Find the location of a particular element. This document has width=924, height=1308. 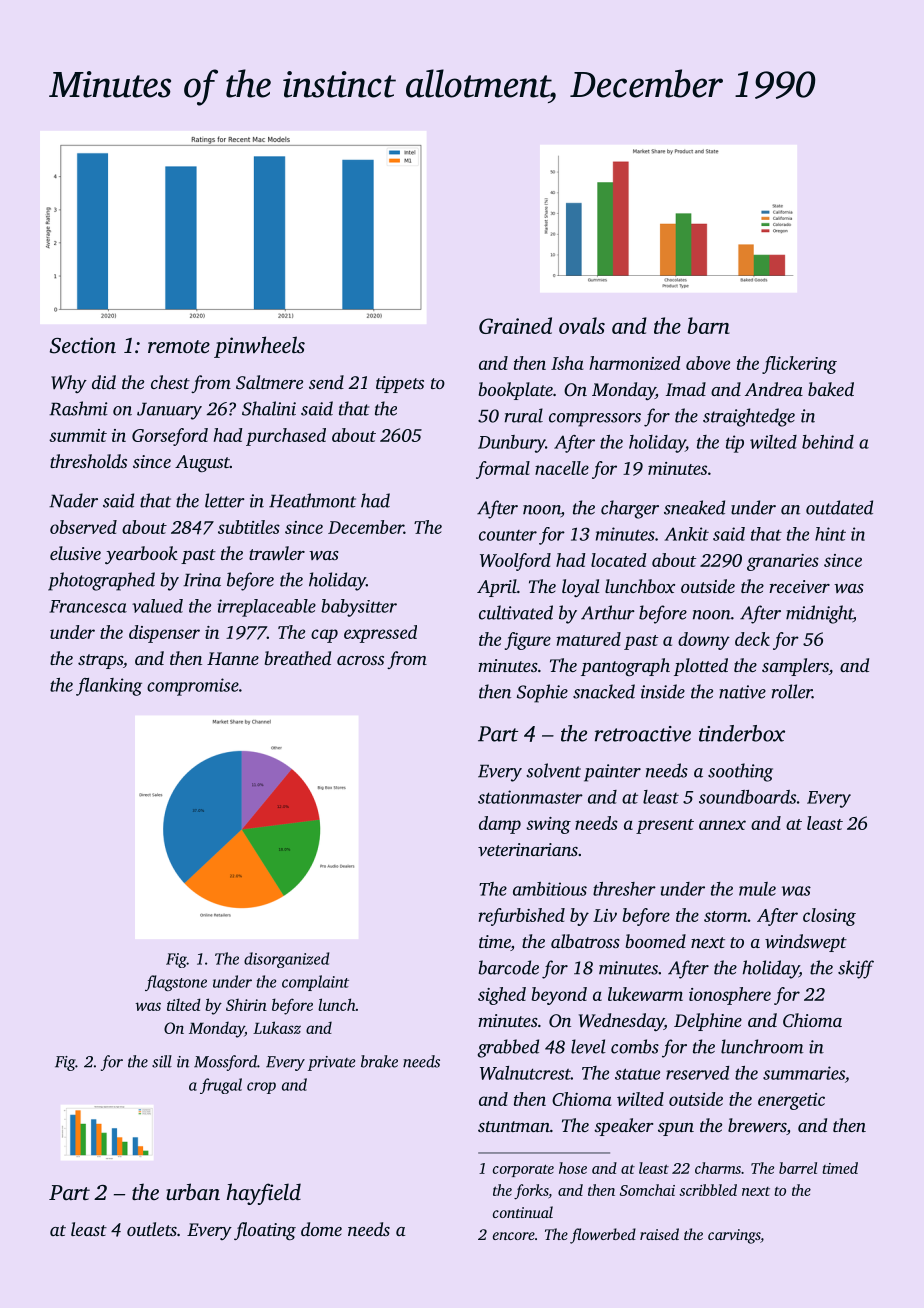

behind is located at coordinates (828, 442).
